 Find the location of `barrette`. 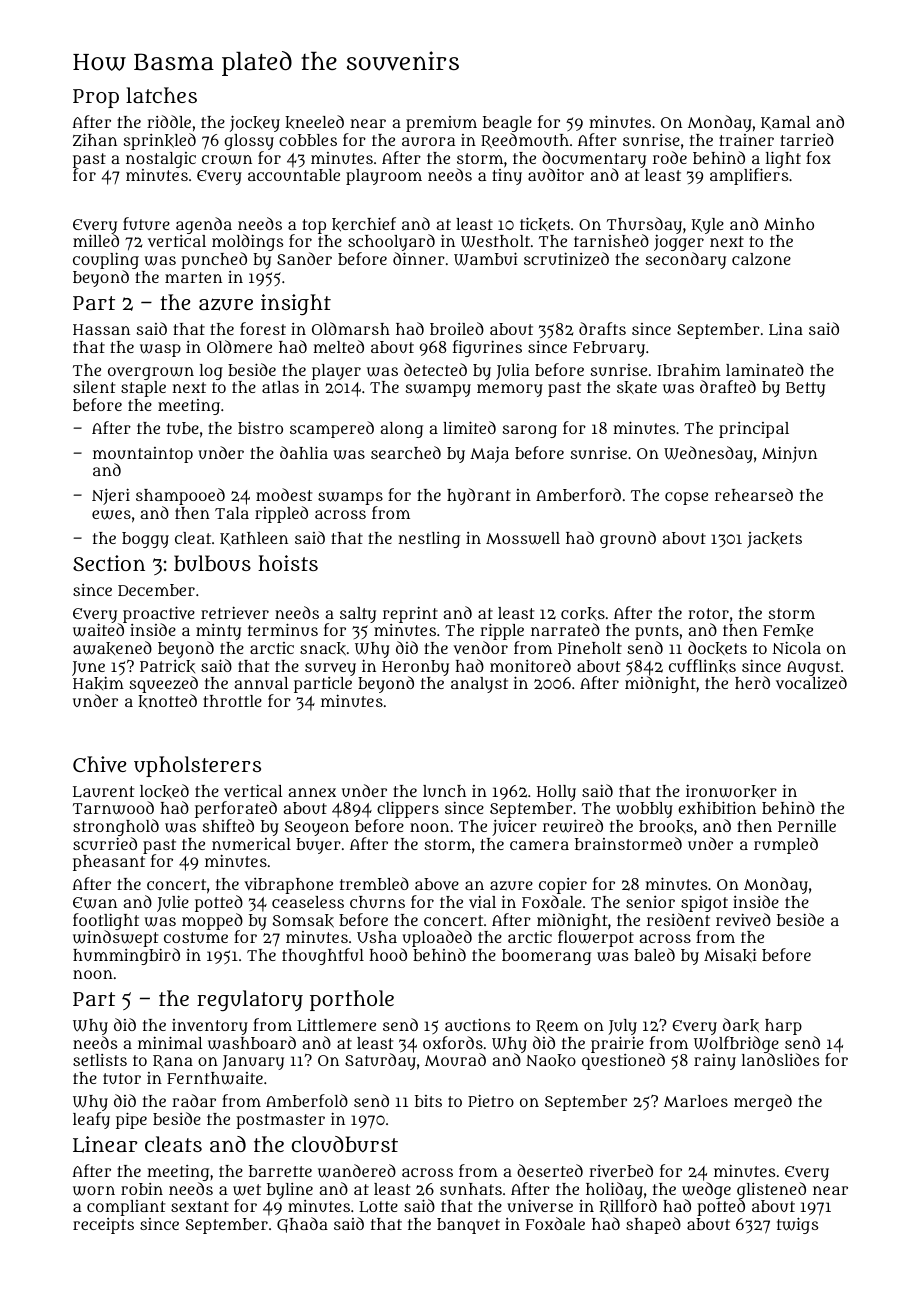

barrette is located at coordinates (280, 1171).
